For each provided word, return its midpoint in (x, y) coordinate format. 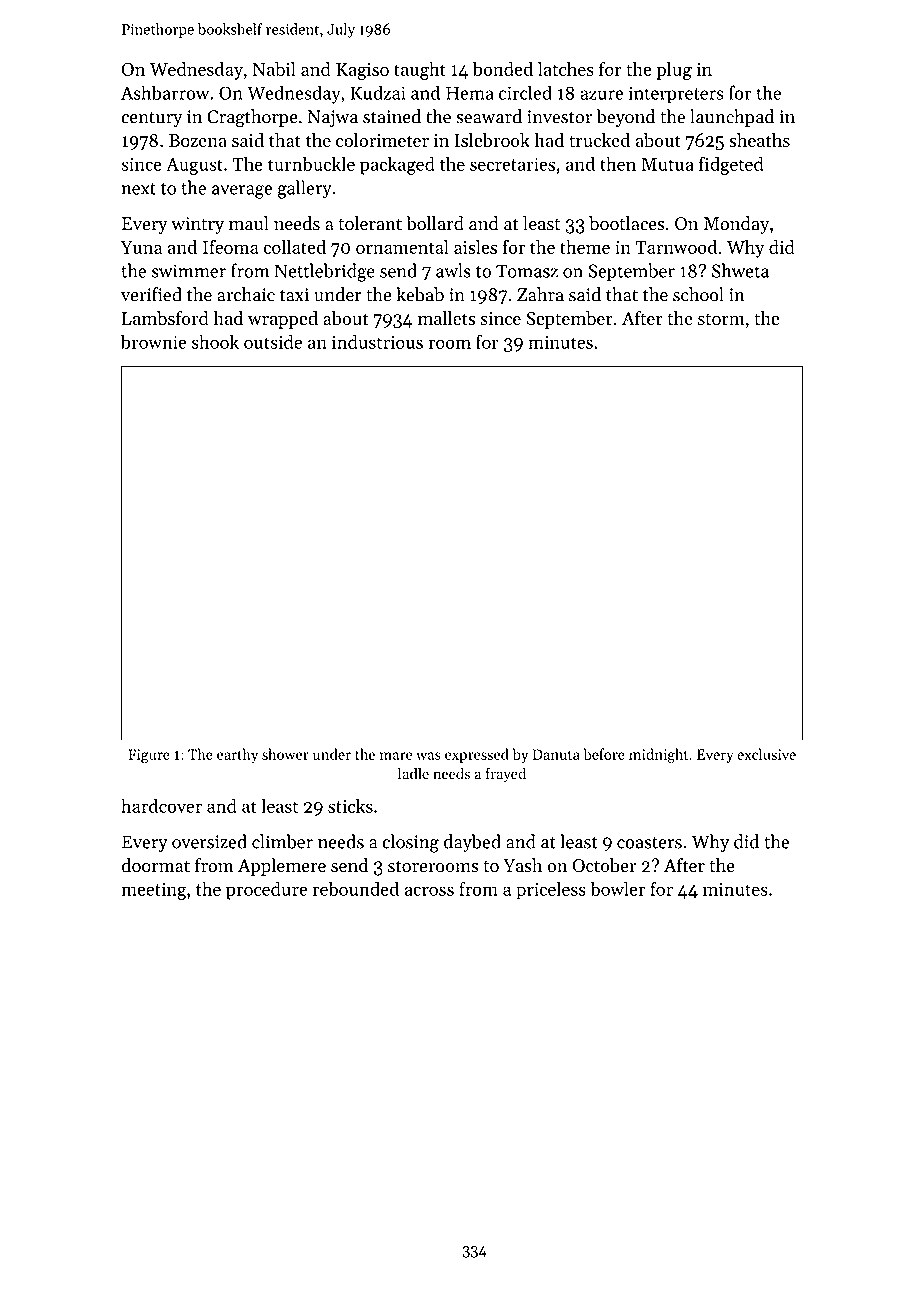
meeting (154, 891)
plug (674, 71)
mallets (446, 318)
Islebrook (492, 140)
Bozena (198, 140)
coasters (649, 843)
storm (721, 319)
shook (215, 341)
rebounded (356, 888)
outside (273, 341)
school (698, 294)
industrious (377, 341)
